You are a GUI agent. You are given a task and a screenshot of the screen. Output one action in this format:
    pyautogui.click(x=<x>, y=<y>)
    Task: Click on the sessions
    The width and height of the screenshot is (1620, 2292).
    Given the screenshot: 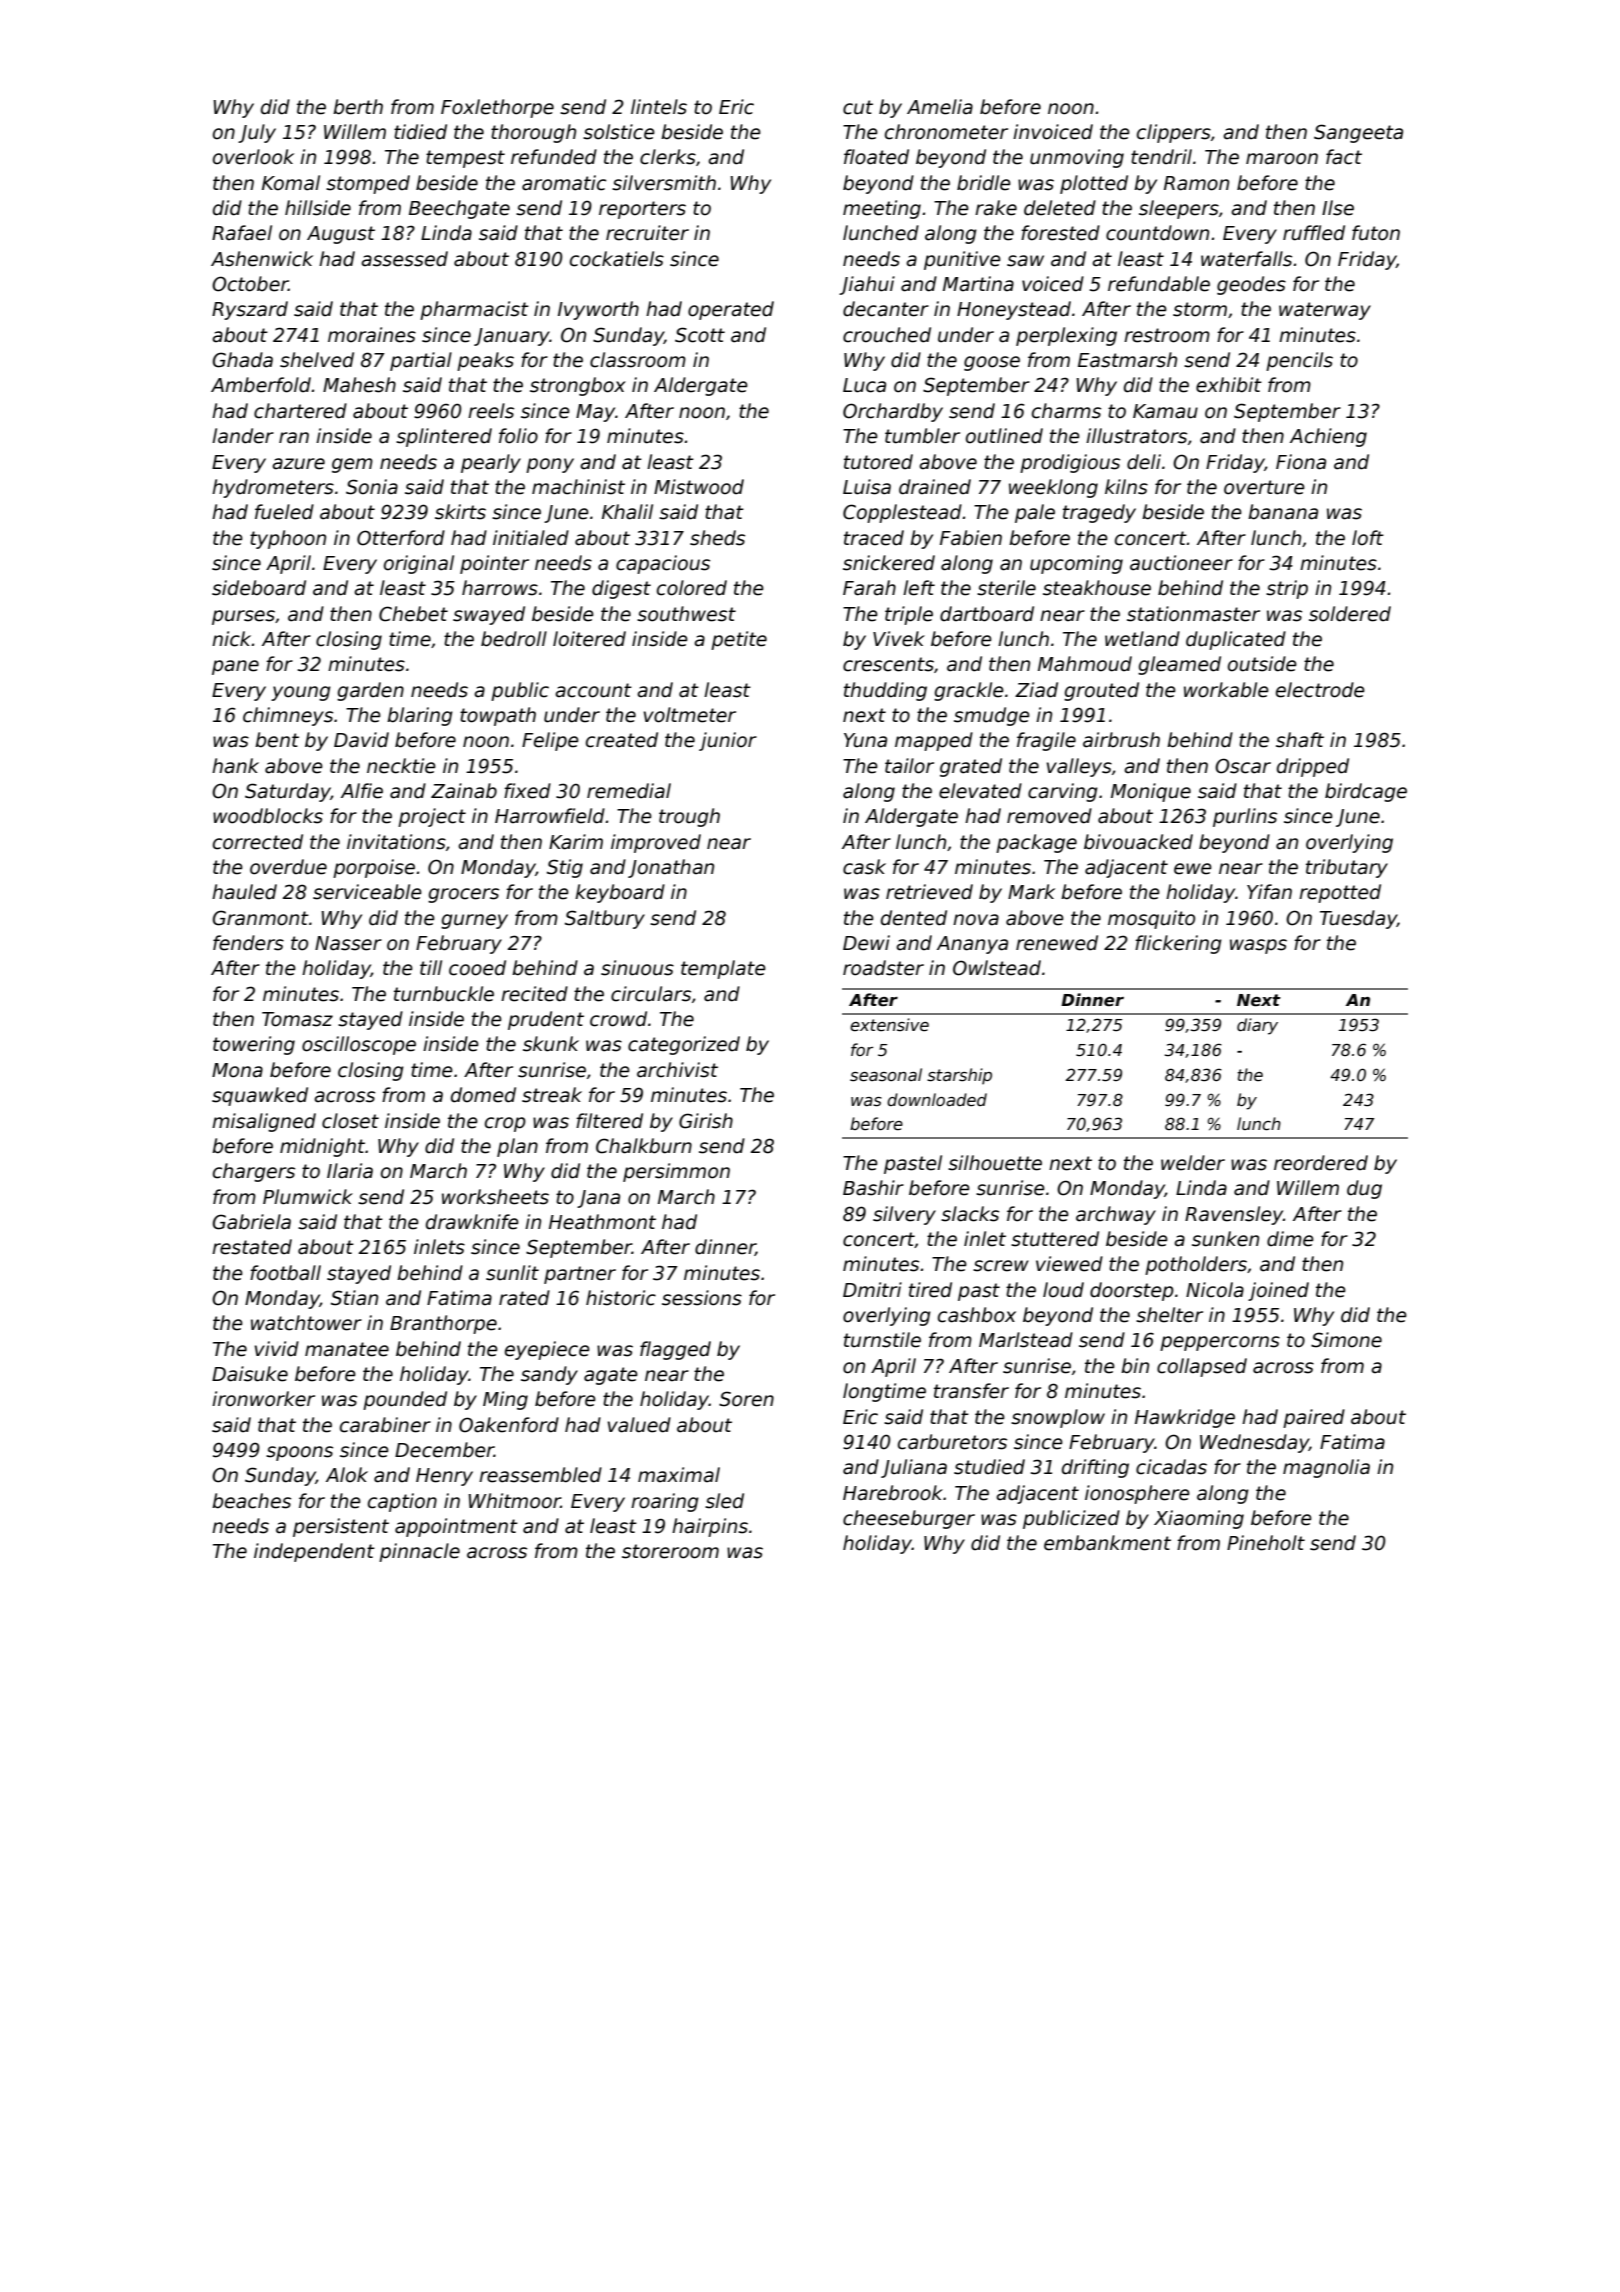 What is the action you would take?
    pyautogui.click(x=702, y=1298)
